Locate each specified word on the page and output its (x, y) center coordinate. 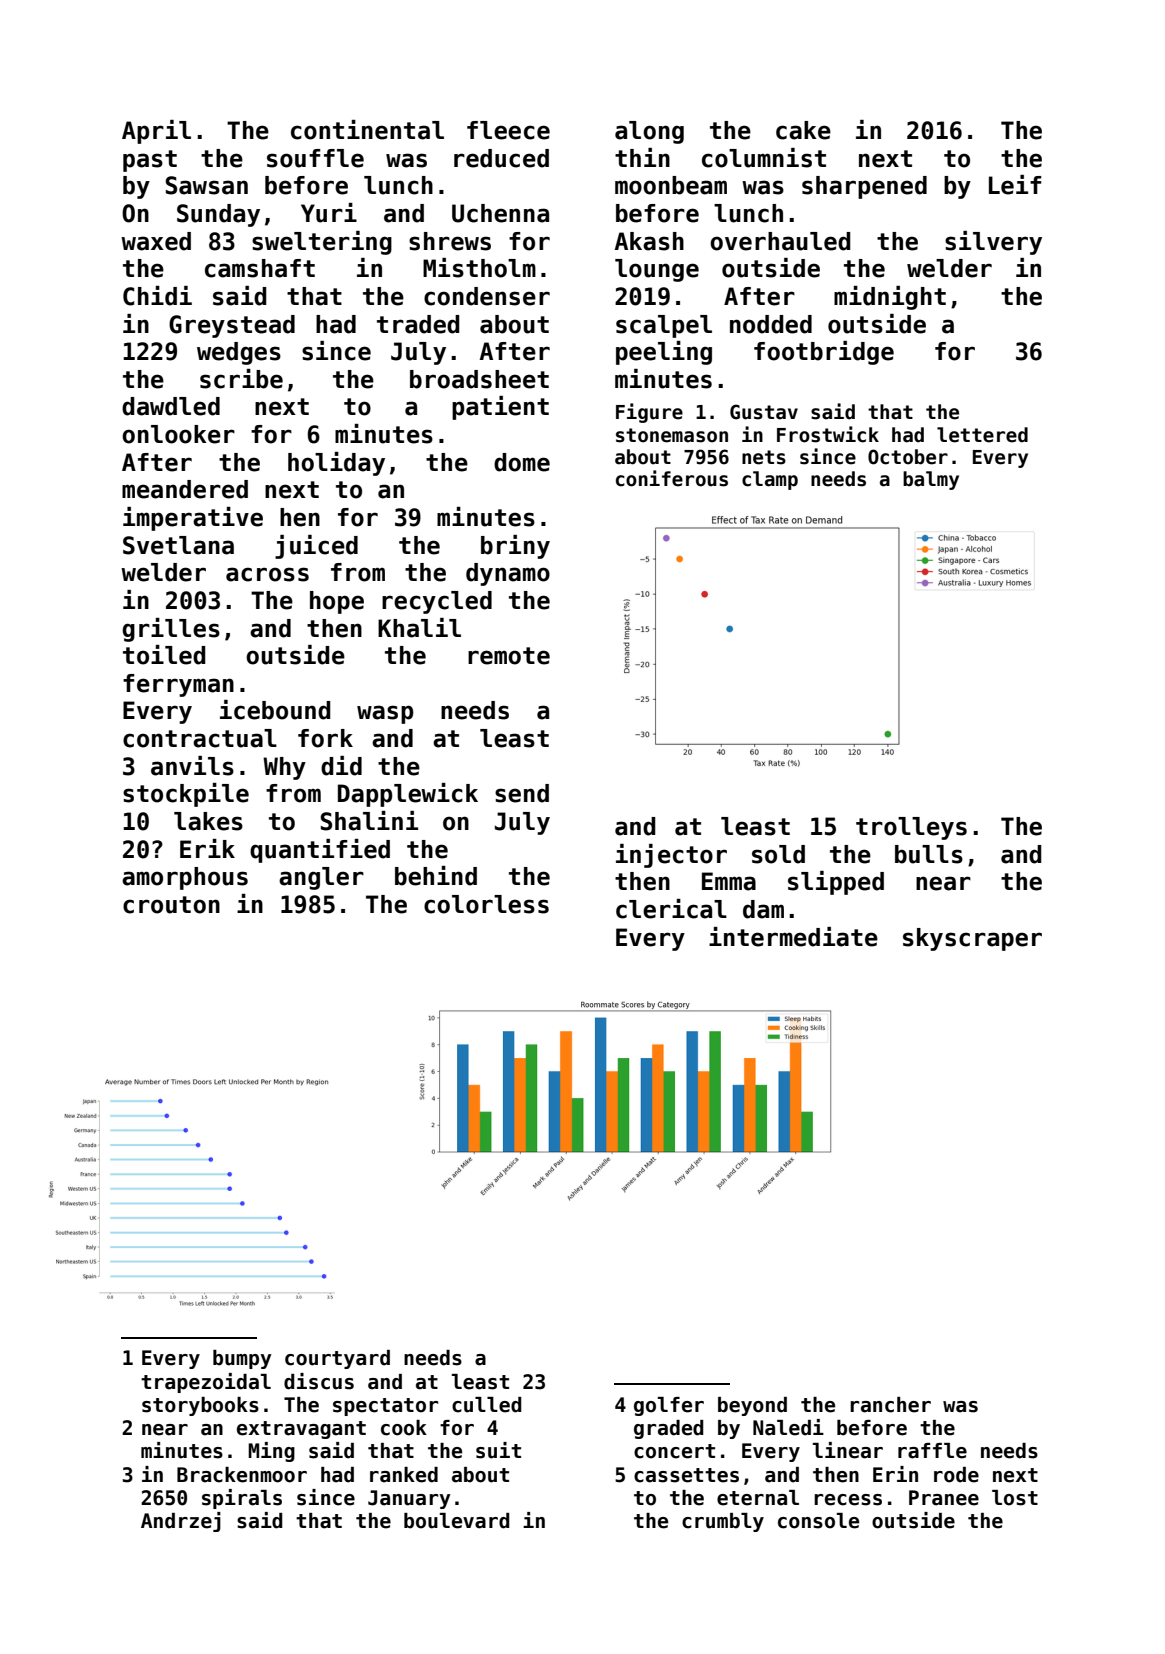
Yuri (329, 213)
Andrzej (181, 1522)
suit (498, 1450)
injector (671, 856)
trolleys (911, 828)
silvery (993, 243)
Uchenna (500, 213)
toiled (164, 655)
